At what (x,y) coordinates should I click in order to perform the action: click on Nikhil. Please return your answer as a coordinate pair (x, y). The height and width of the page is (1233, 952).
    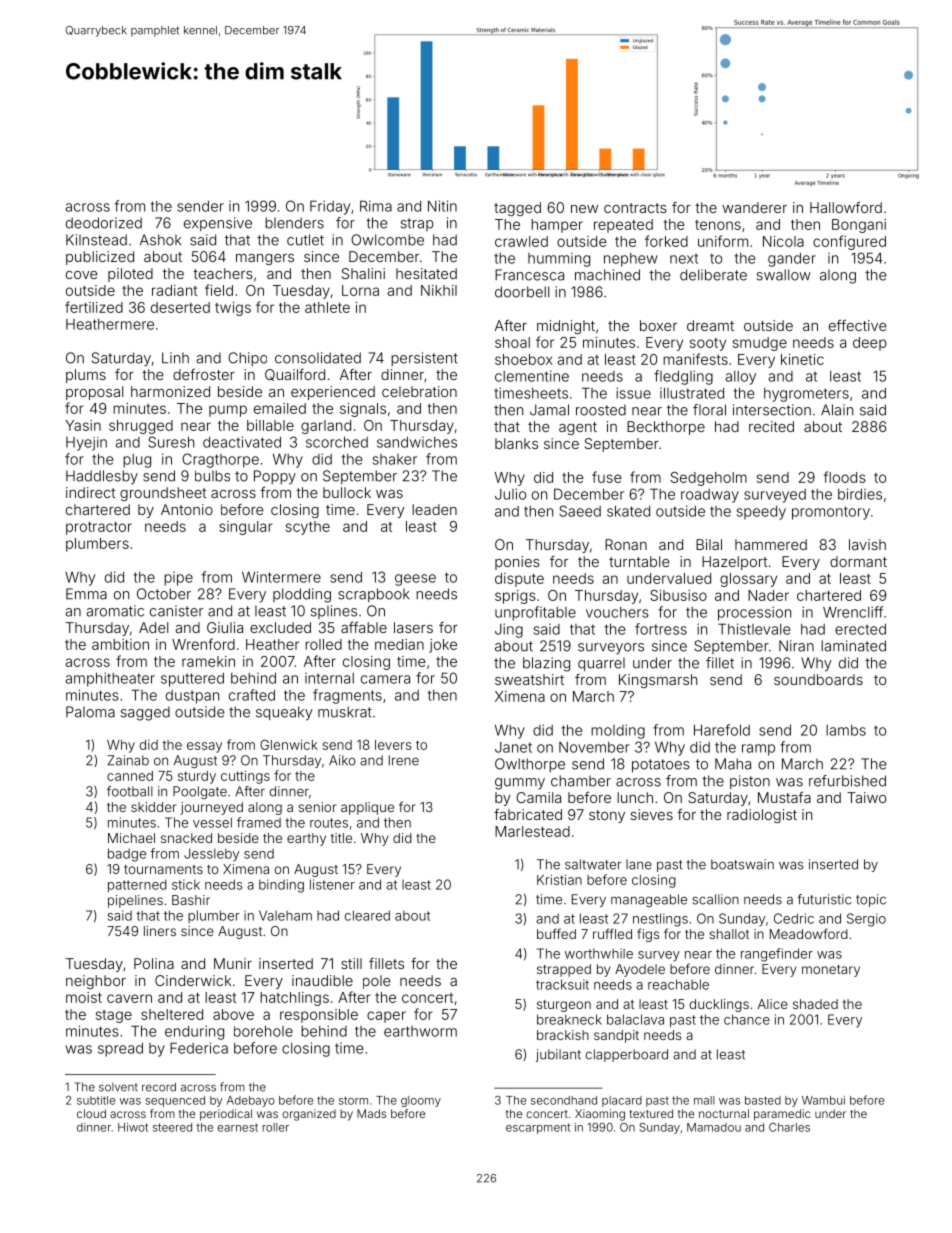
    Looking at the image, I should click on (439, 290).
